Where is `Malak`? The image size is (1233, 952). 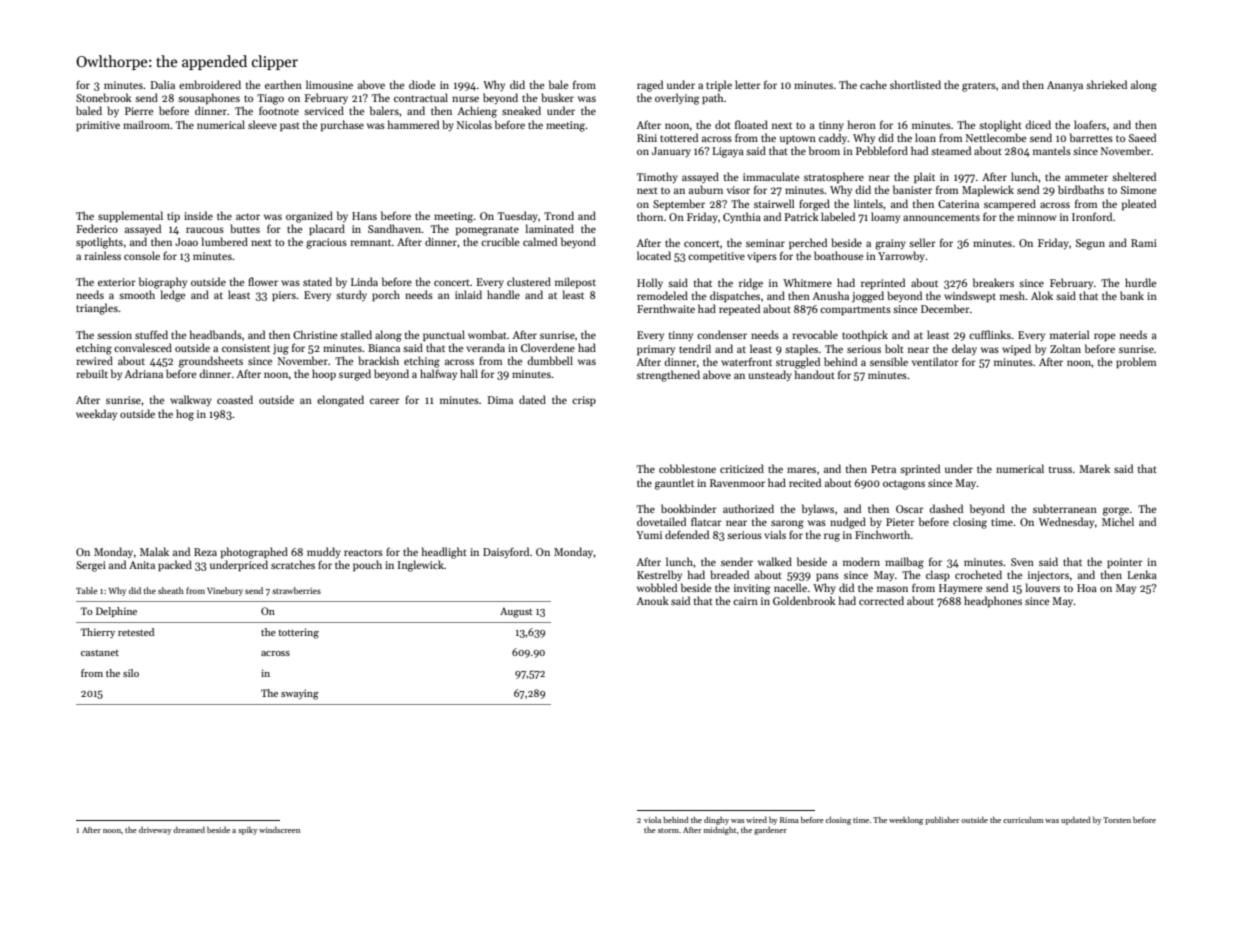
Malak is located at coordinates (154, 551).
